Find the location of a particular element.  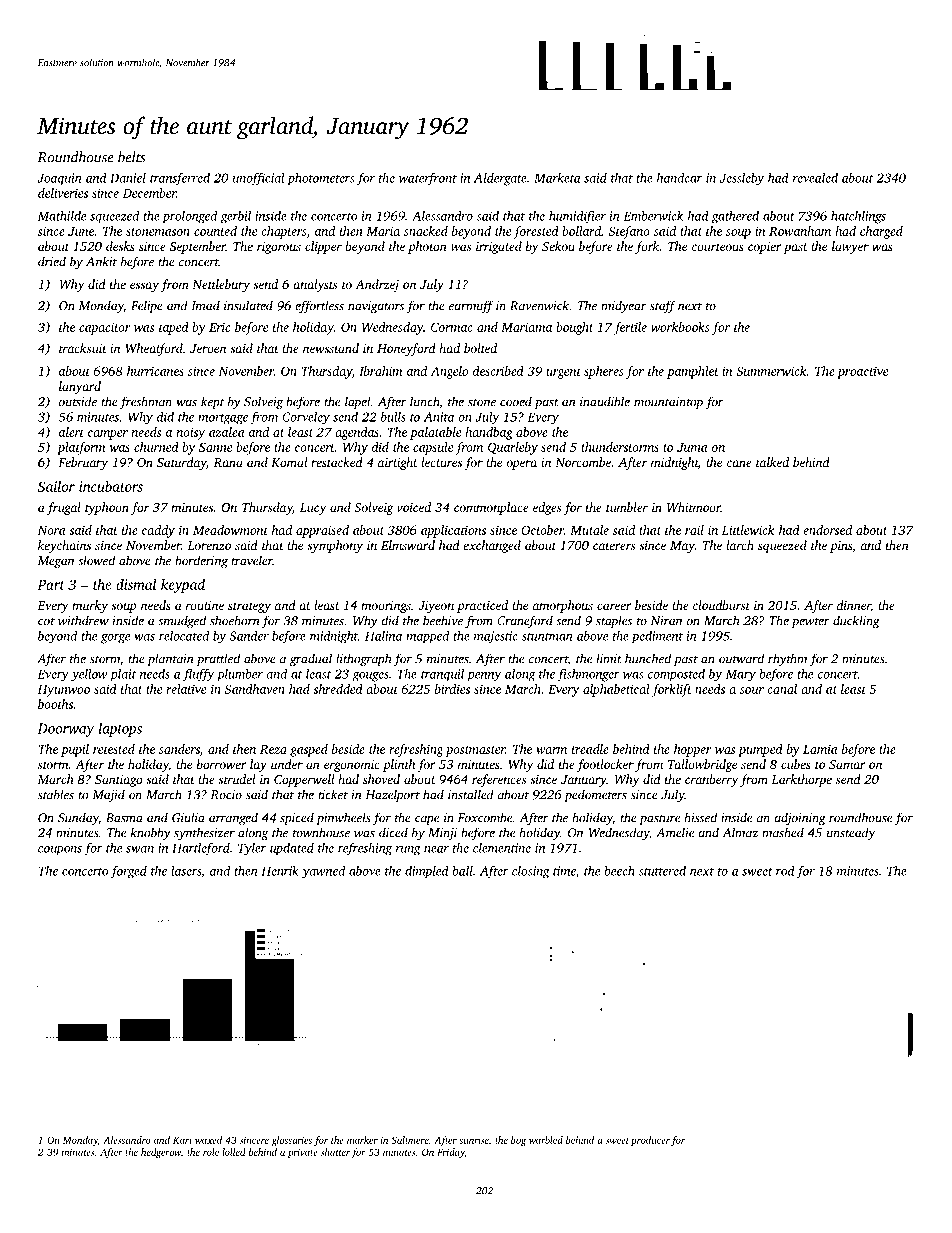

forged is located at coordinates (128, 872).
